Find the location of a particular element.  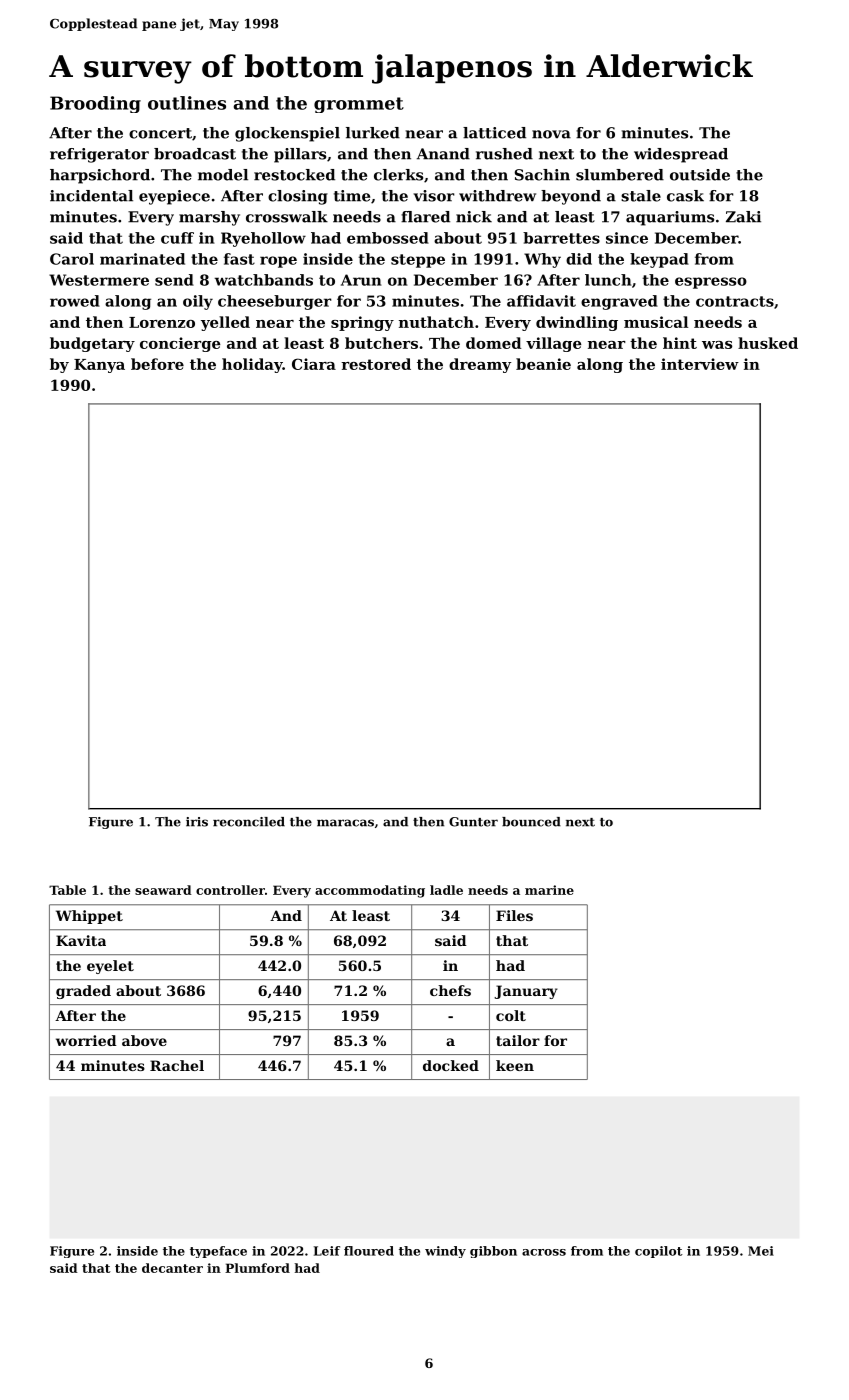

worried is located at coordinates (86, 1040).
